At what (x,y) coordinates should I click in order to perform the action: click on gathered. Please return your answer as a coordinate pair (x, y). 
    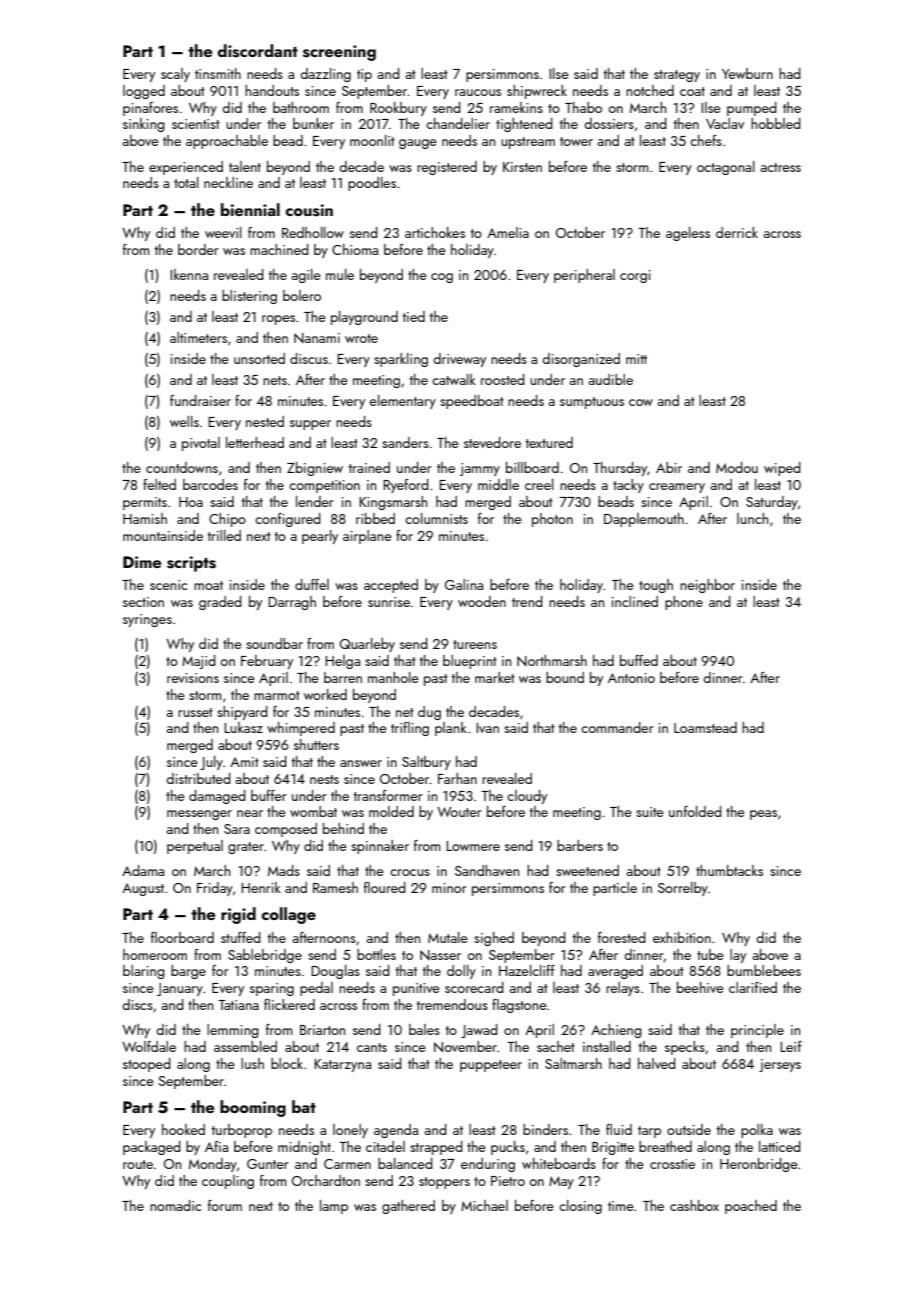
    Looking at the image, I should click on (408, 1207).
